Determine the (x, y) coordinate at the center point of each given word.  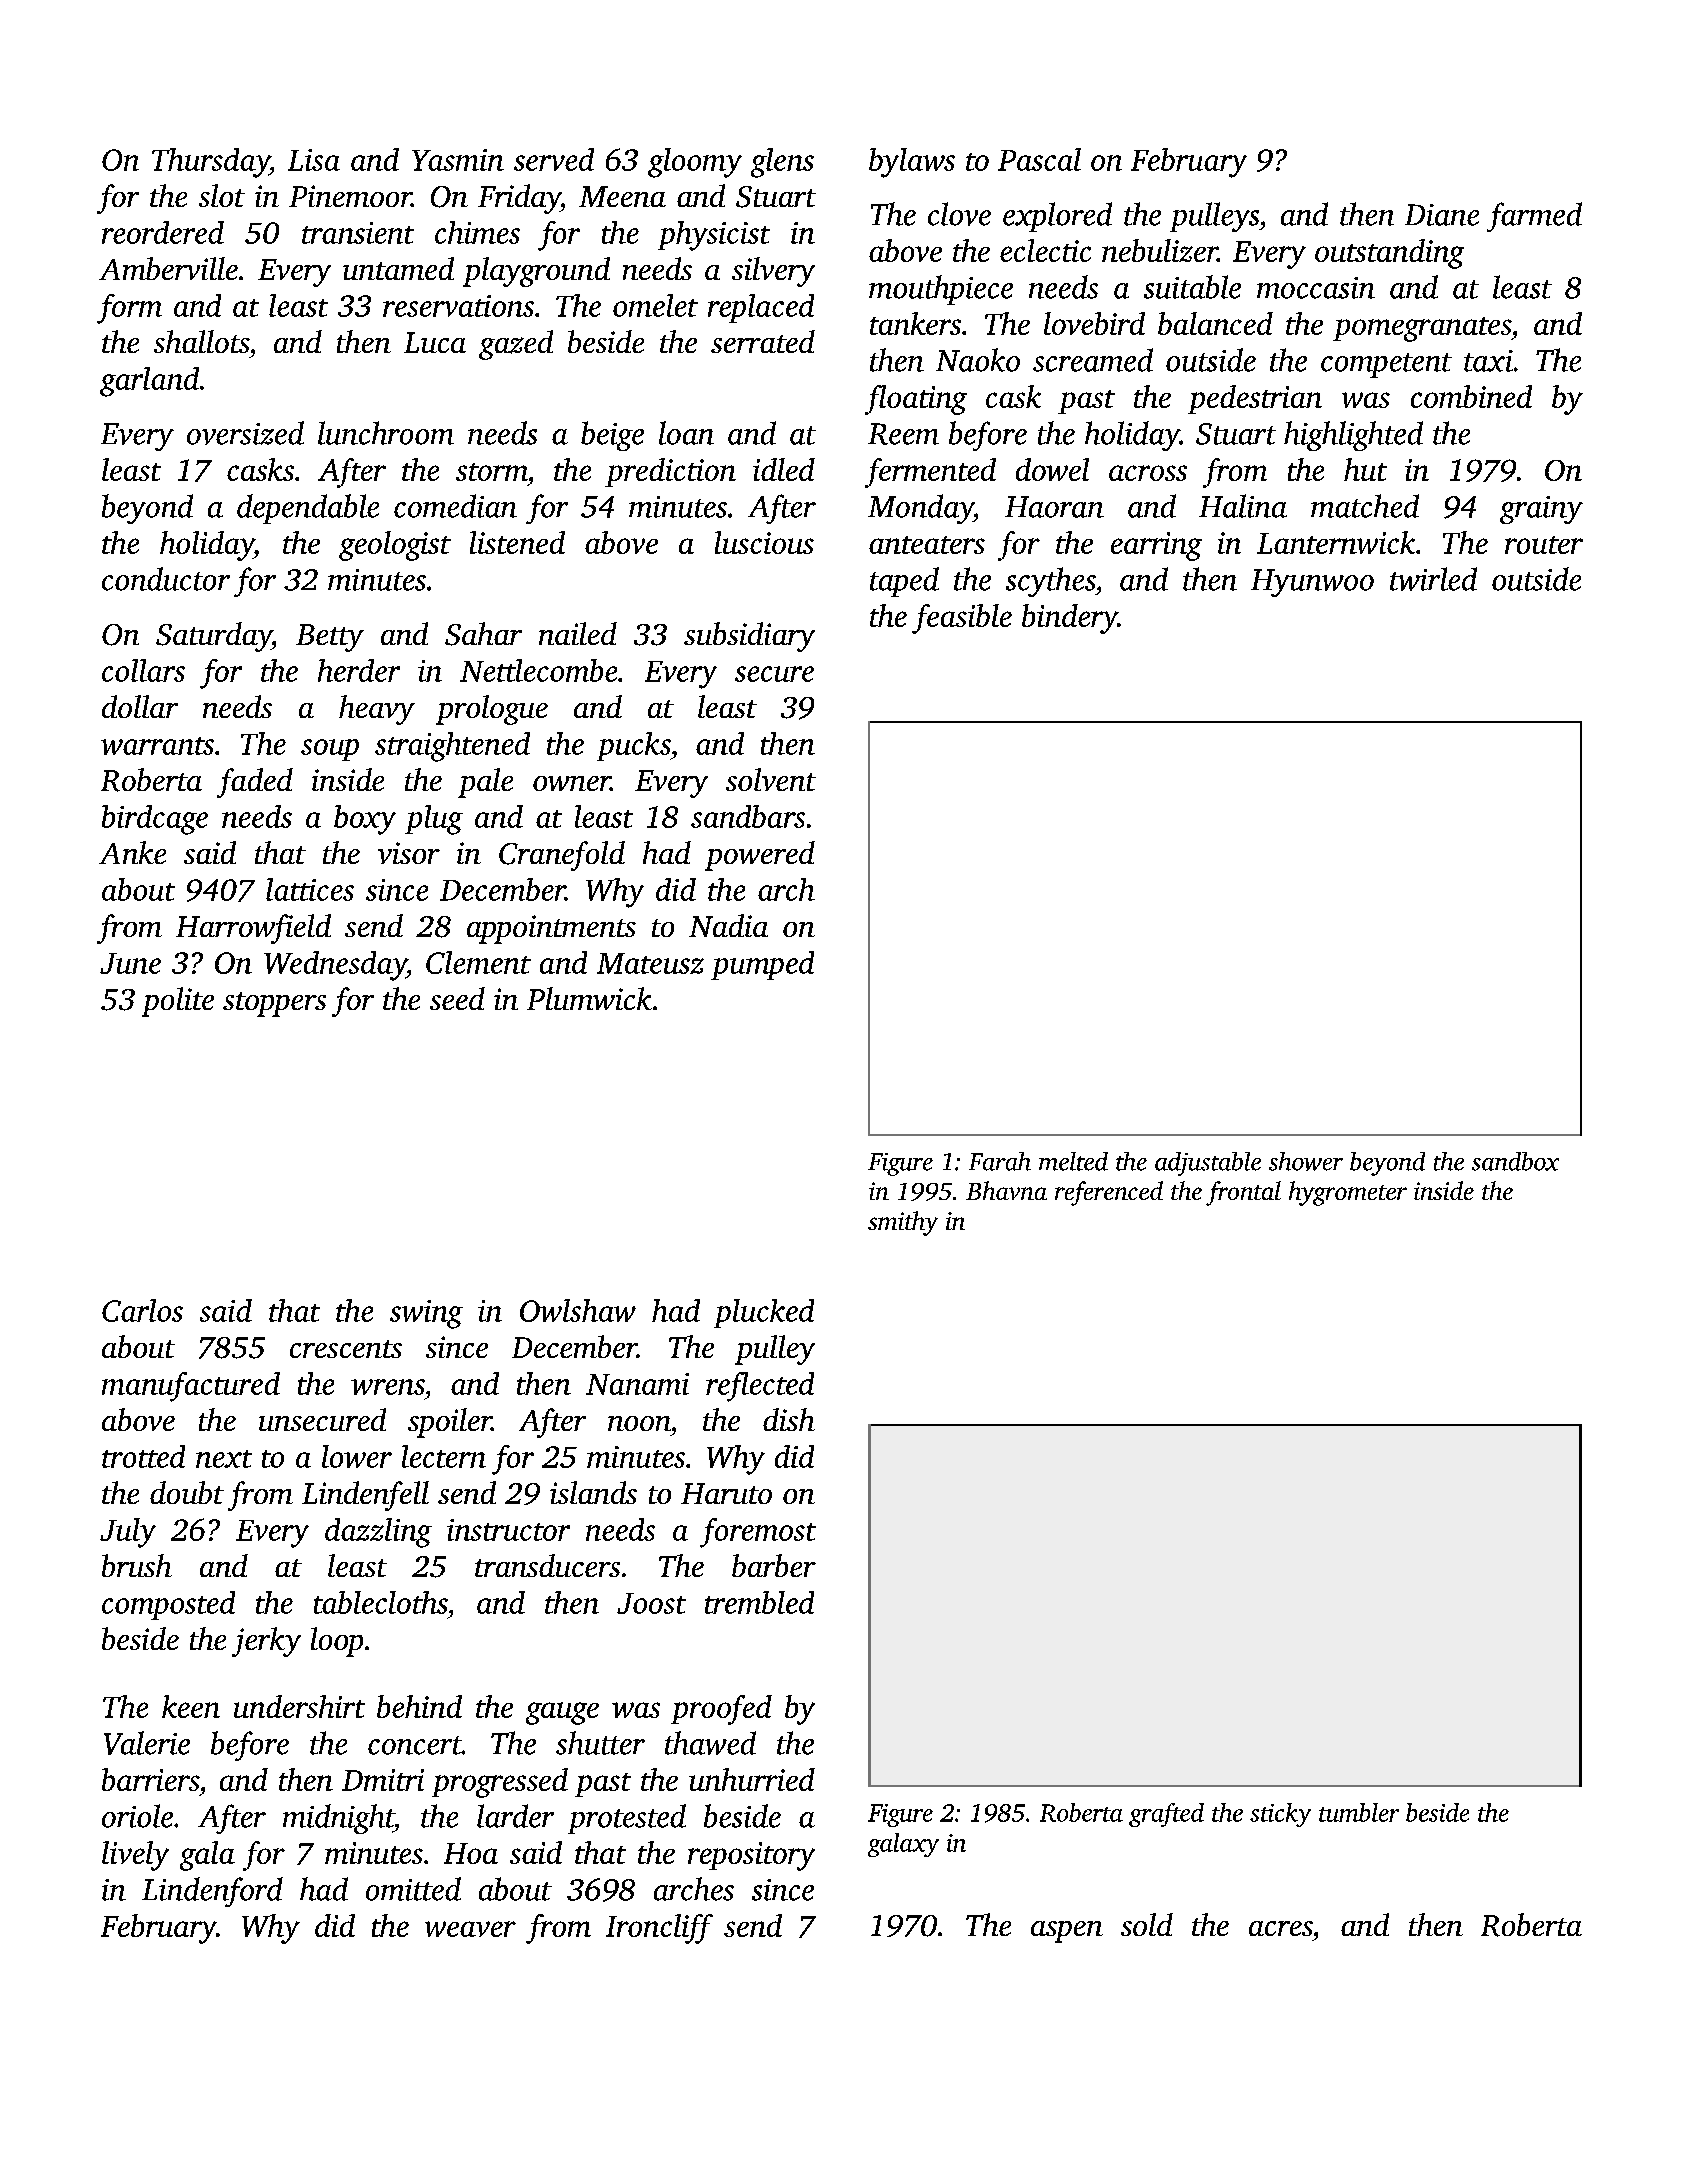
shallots (201, 341)
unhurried (752, 1779)
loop (337, 1642)
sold (1147, 1924)
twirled (1433, 579)
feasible (962, 619)
